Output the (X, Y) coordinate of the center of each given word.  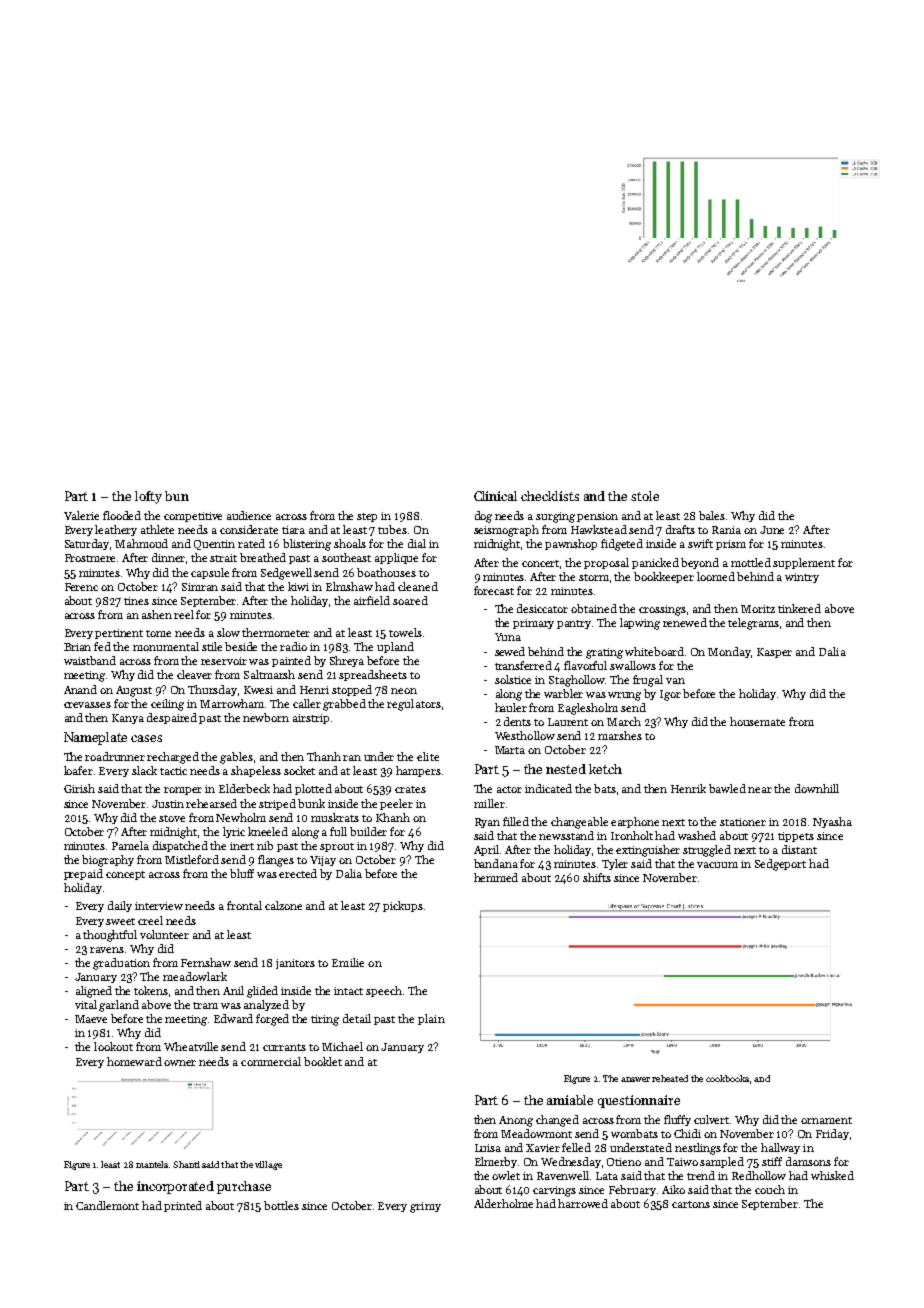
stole (645, 496)
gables (236, 758)
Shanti (186, 1164)
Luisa (488, 1148)
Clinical (495, 496)
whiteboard (654, 651)
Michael (342, 1046)
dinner (168, 557)
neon (404, 691)
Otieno (624, 1162)
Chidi (687, 1133)
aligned (94, 992)
